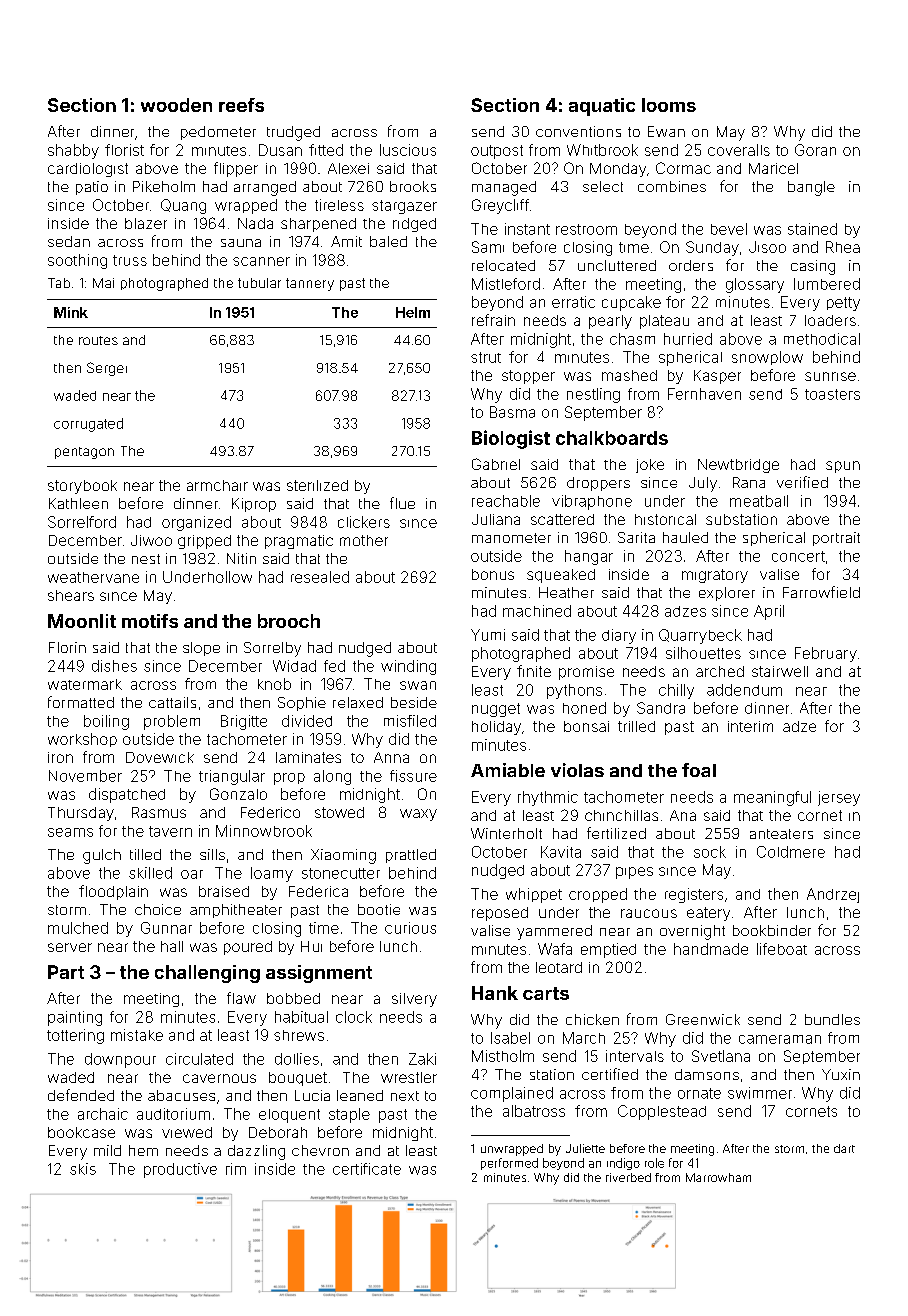 The image size is (908, 1316). Describe the element at coordinates (534, 895) in the screenshot. I see `whippet` at that location.
